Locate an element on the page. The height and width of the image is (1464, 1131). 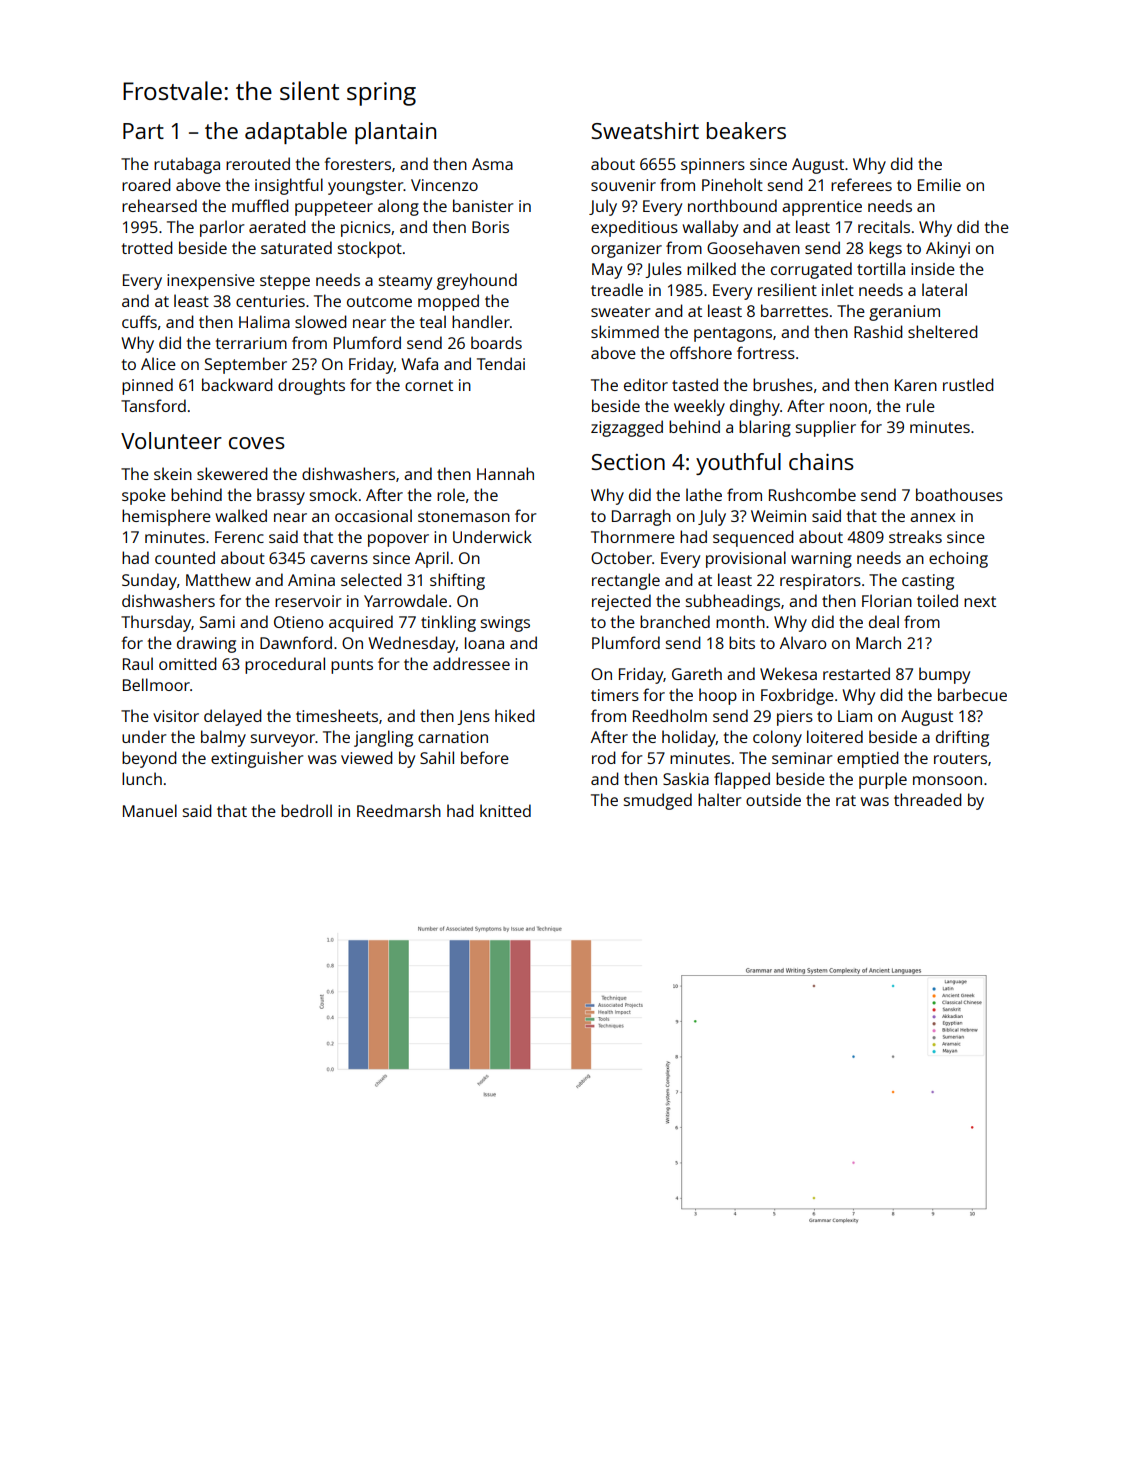
souvenir is located at coordinates (623, 185).
